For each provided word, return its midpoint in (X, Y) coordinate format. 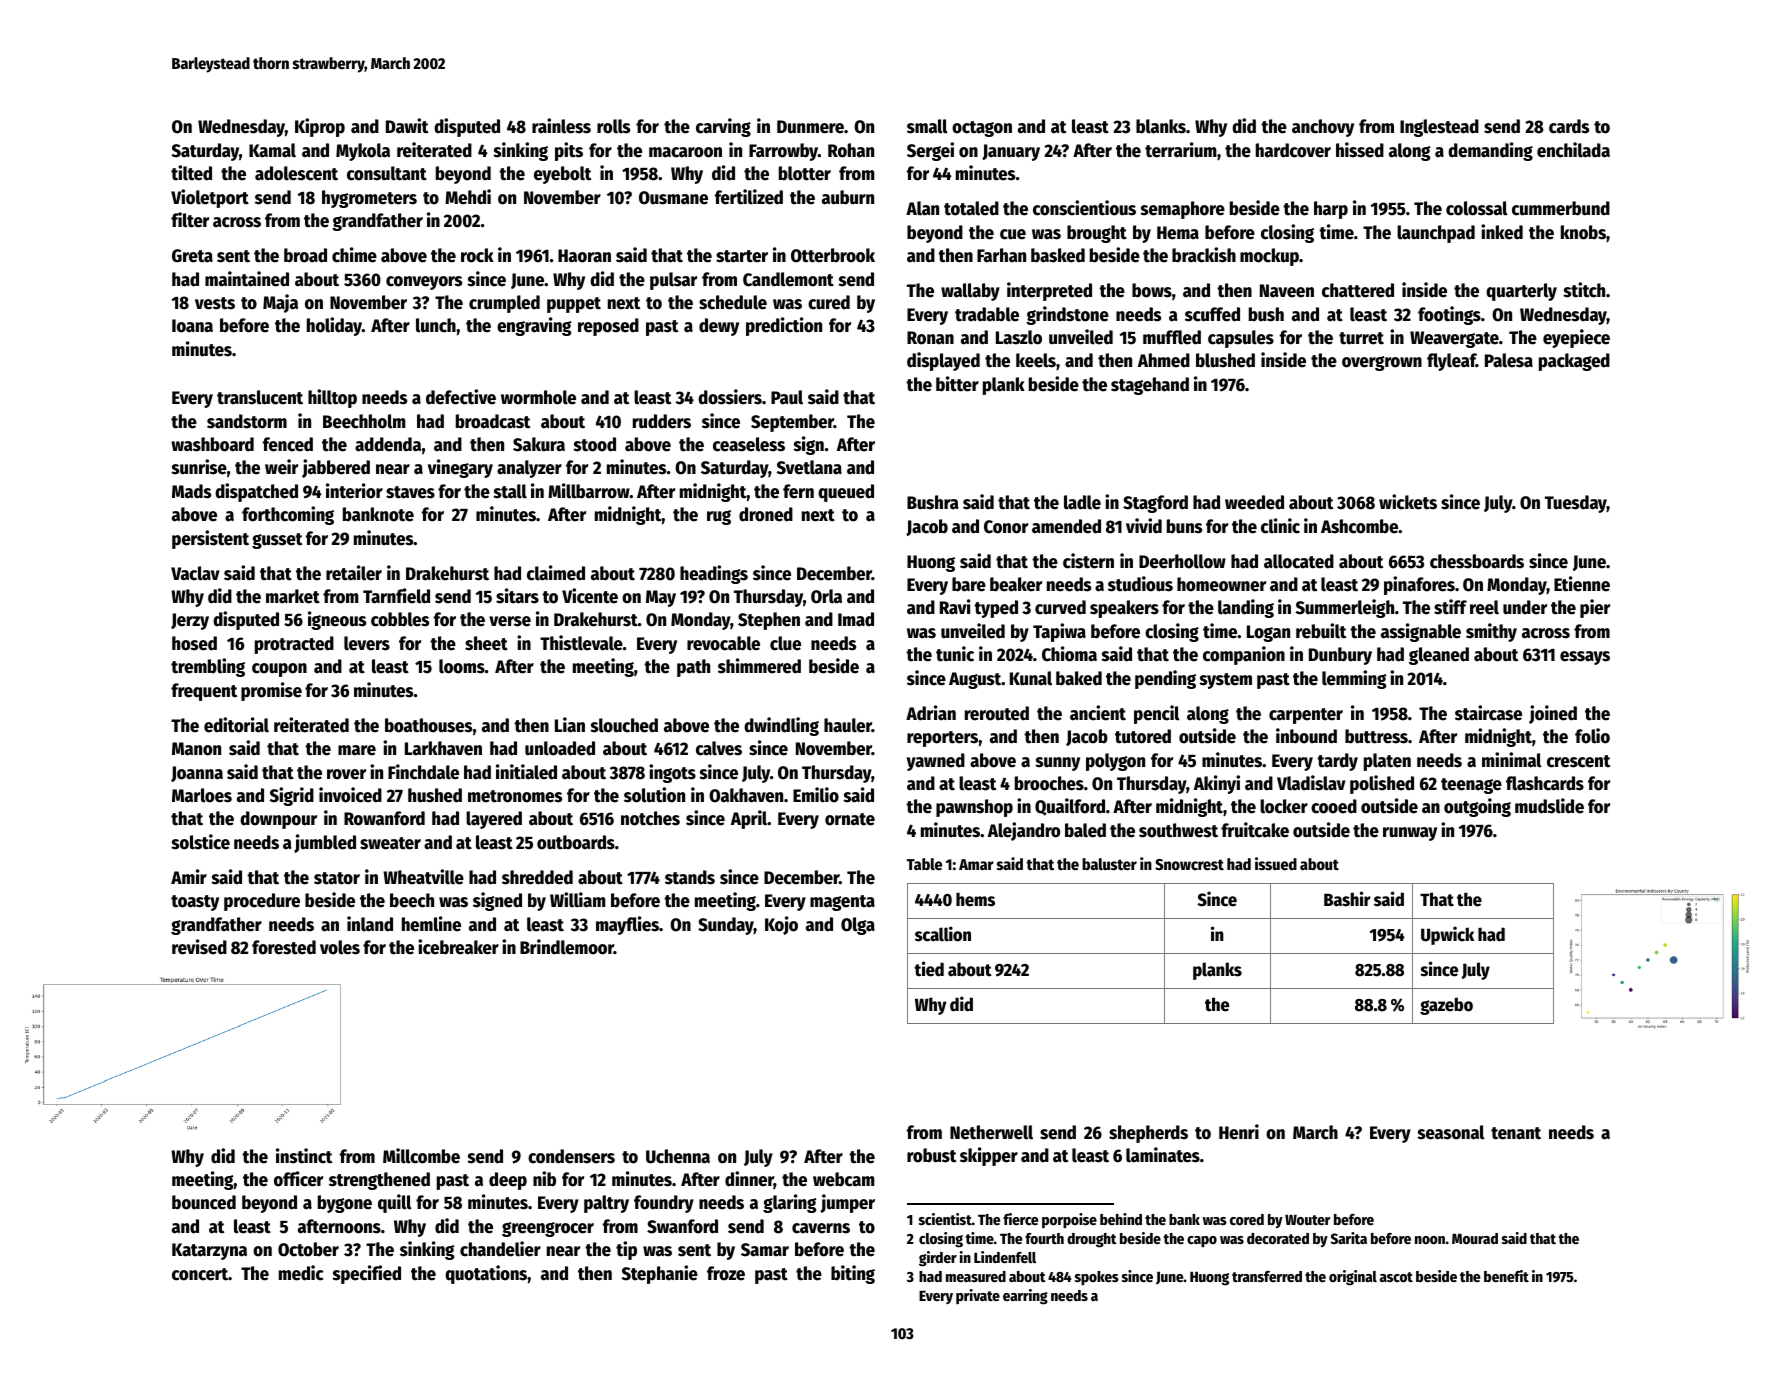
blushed (1225, 360)
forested (284, 947)
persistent (210, 539)
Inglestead (1439, 128)
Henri (1239, 1132)
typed (996, 609)
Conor (1006, 527)
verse (510, 621)
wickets (1408, 502)
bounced (204, 1202)
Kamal (272, 150)
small (927, 126)
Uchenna (678, 1156)
